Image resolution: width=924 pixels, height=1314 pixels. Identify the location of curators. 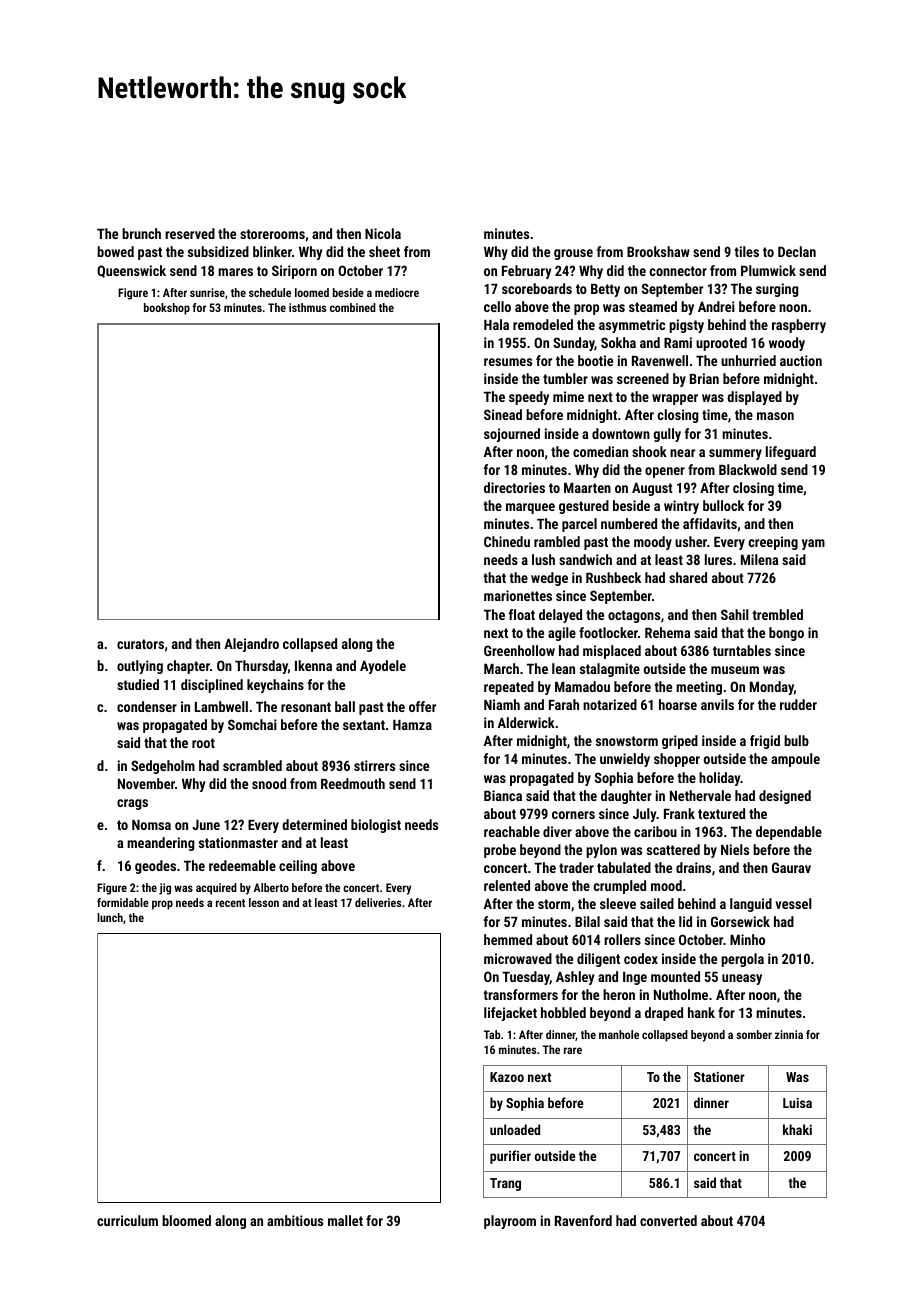
(140, 644).
